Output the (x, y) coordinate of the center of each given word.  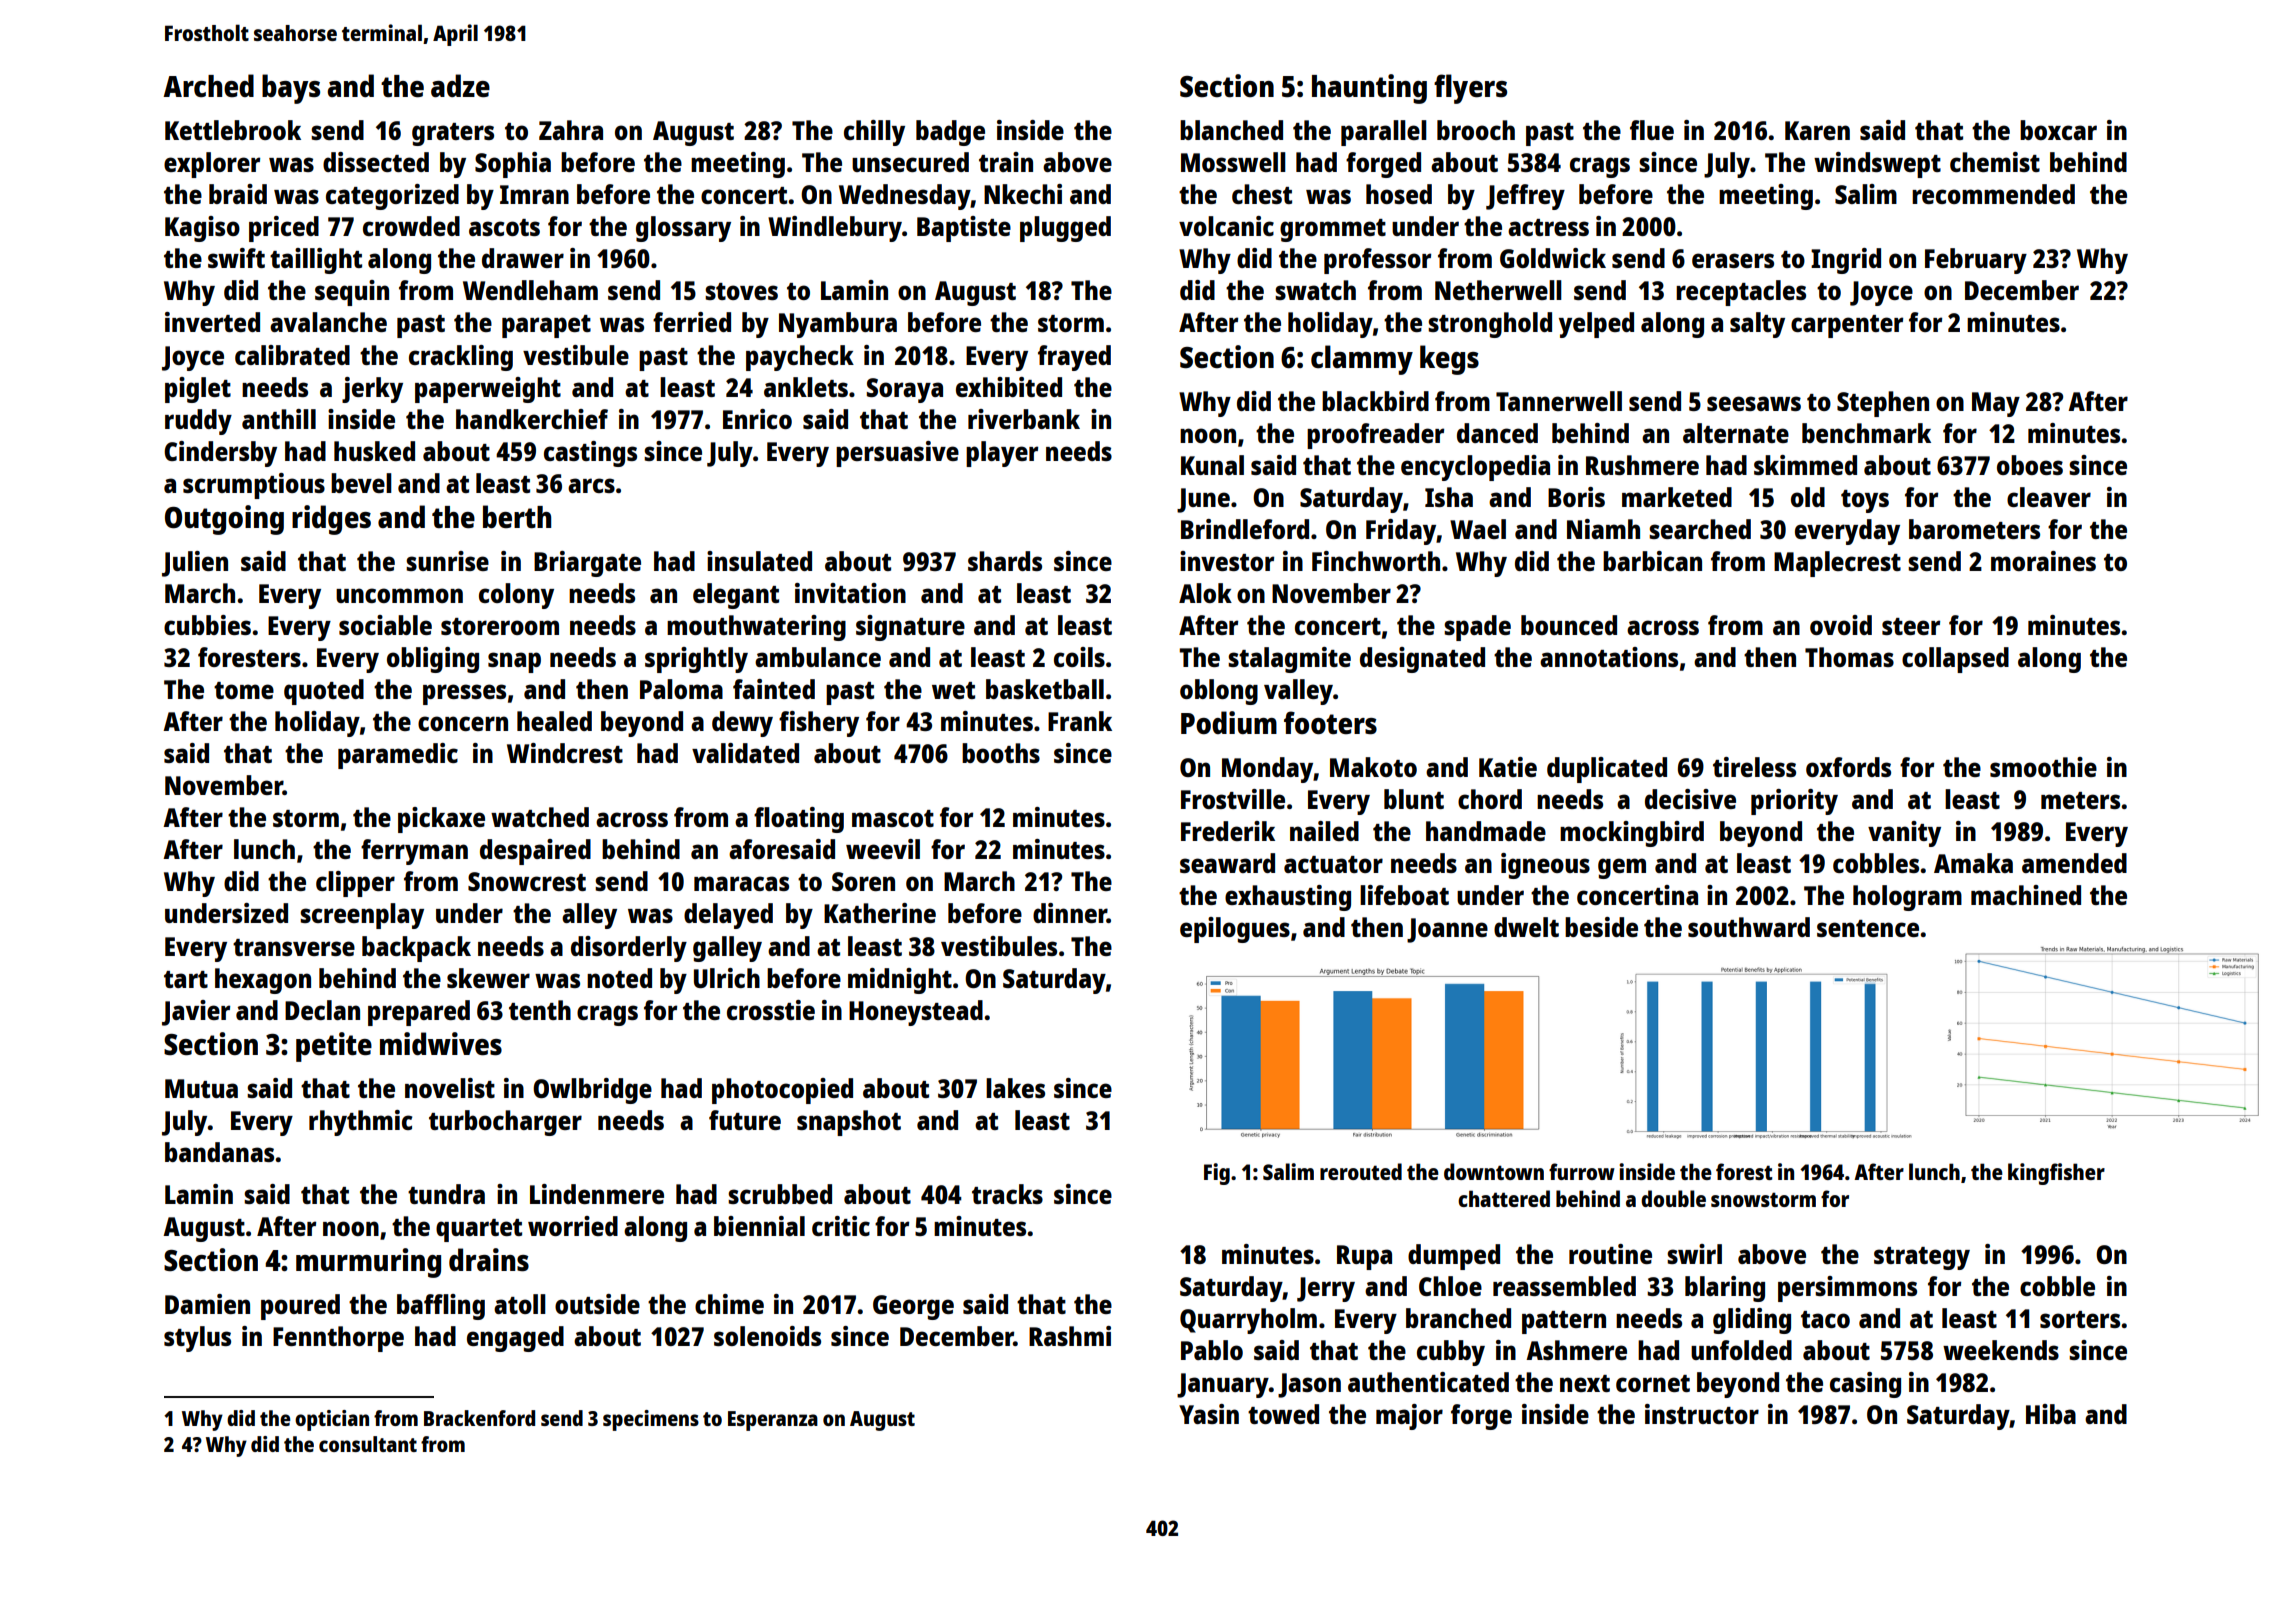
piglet (198, 390)
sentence (1868, 928)
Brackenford (479, 1418)
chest (1262, 194)
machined (2026, 895)
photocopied (782, 1091)
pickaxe (441, 820)
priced (284, 229)
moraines (2043, 561)
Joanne (1447, 930)
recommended (1993, 194)
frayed (1074, 358)
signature (910, 628)
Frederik (1228, 831)
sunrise (447, 561)
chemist (1995, 162)
